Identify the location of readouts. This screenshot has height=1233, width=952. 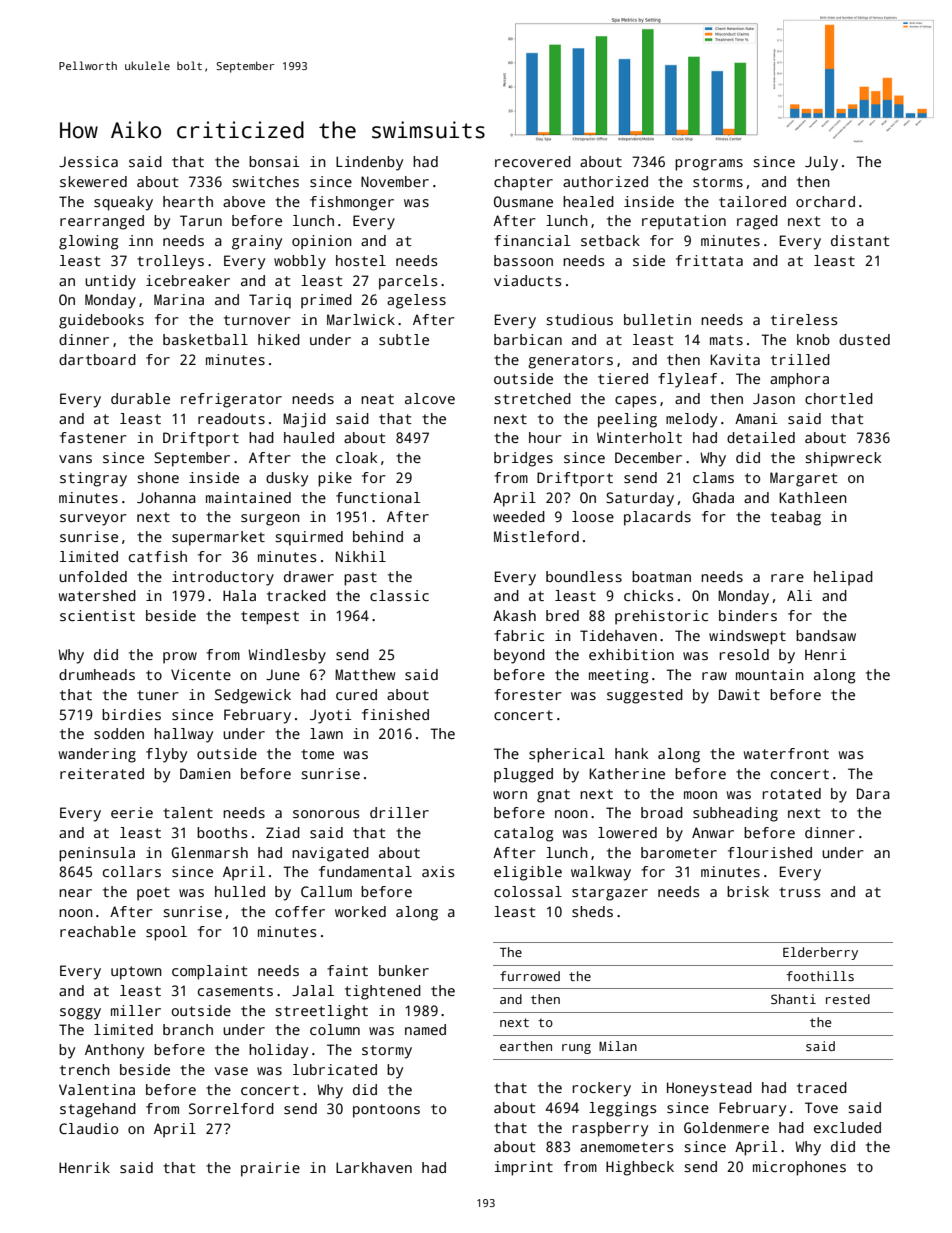
(231, 418).
